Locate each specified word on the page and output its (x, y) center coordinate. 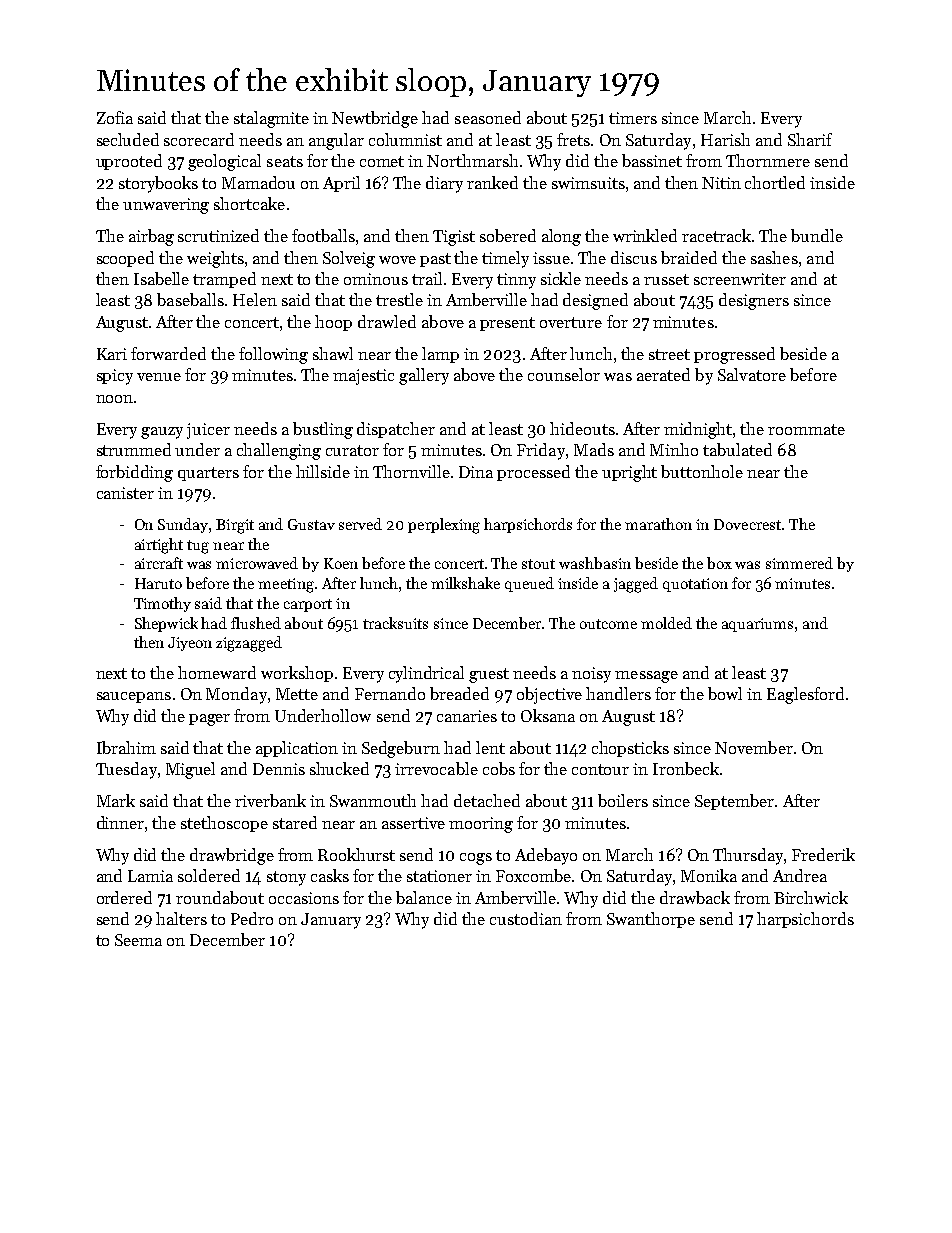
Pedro (252, 918)
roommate (806, 429)
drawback (695, 897)
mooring (481, 825)
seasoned (488, 117)
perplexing (444, 526)
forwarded (168, 353)
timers (633, 118)
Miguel (190, 770)
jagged (636, 585)
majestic (363, 377)
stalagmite (271, 119)
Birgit (235, 526)
